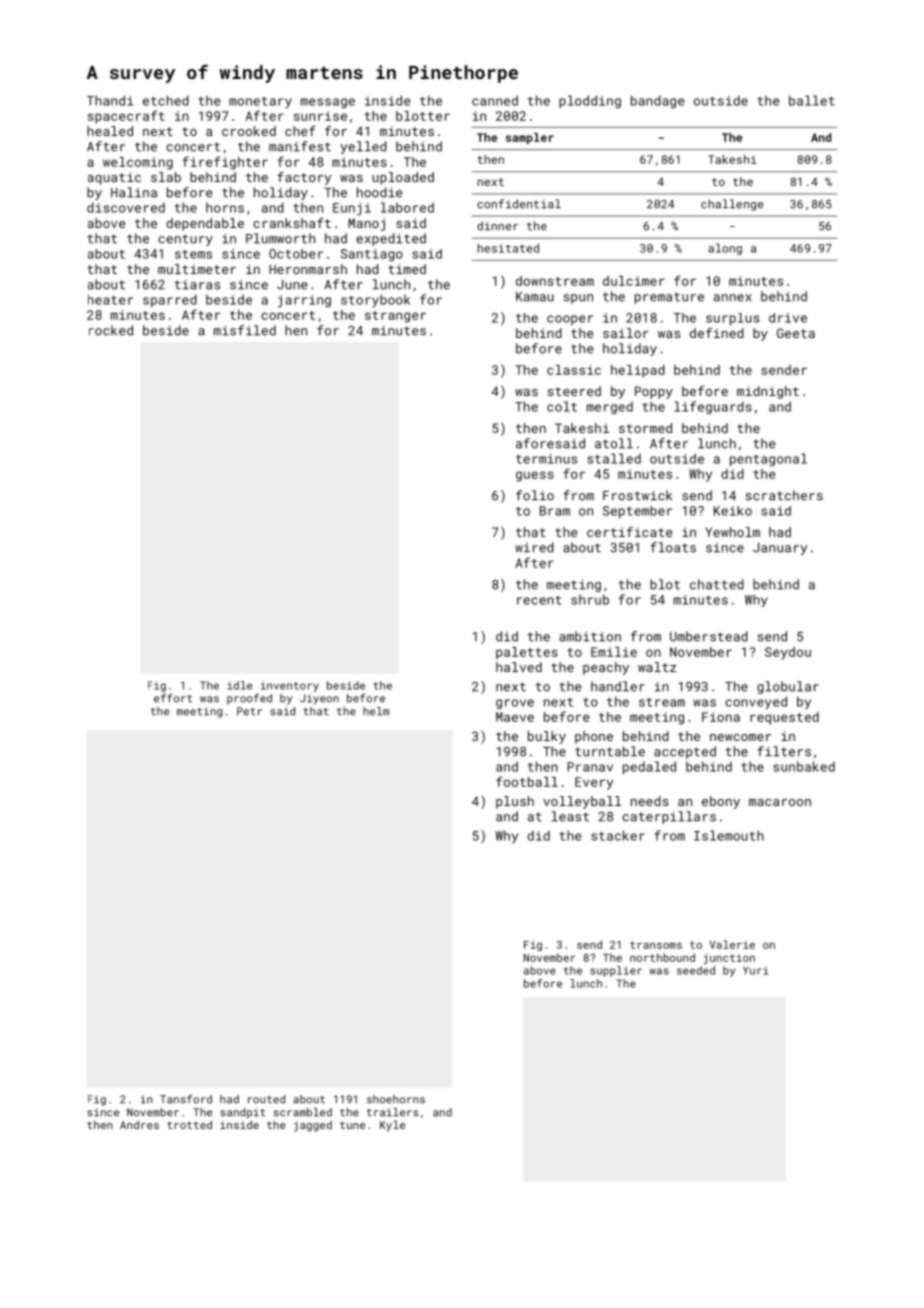  Describe the element at coordinates (392, 1126) in the page. I see `Kyle` at that location.
